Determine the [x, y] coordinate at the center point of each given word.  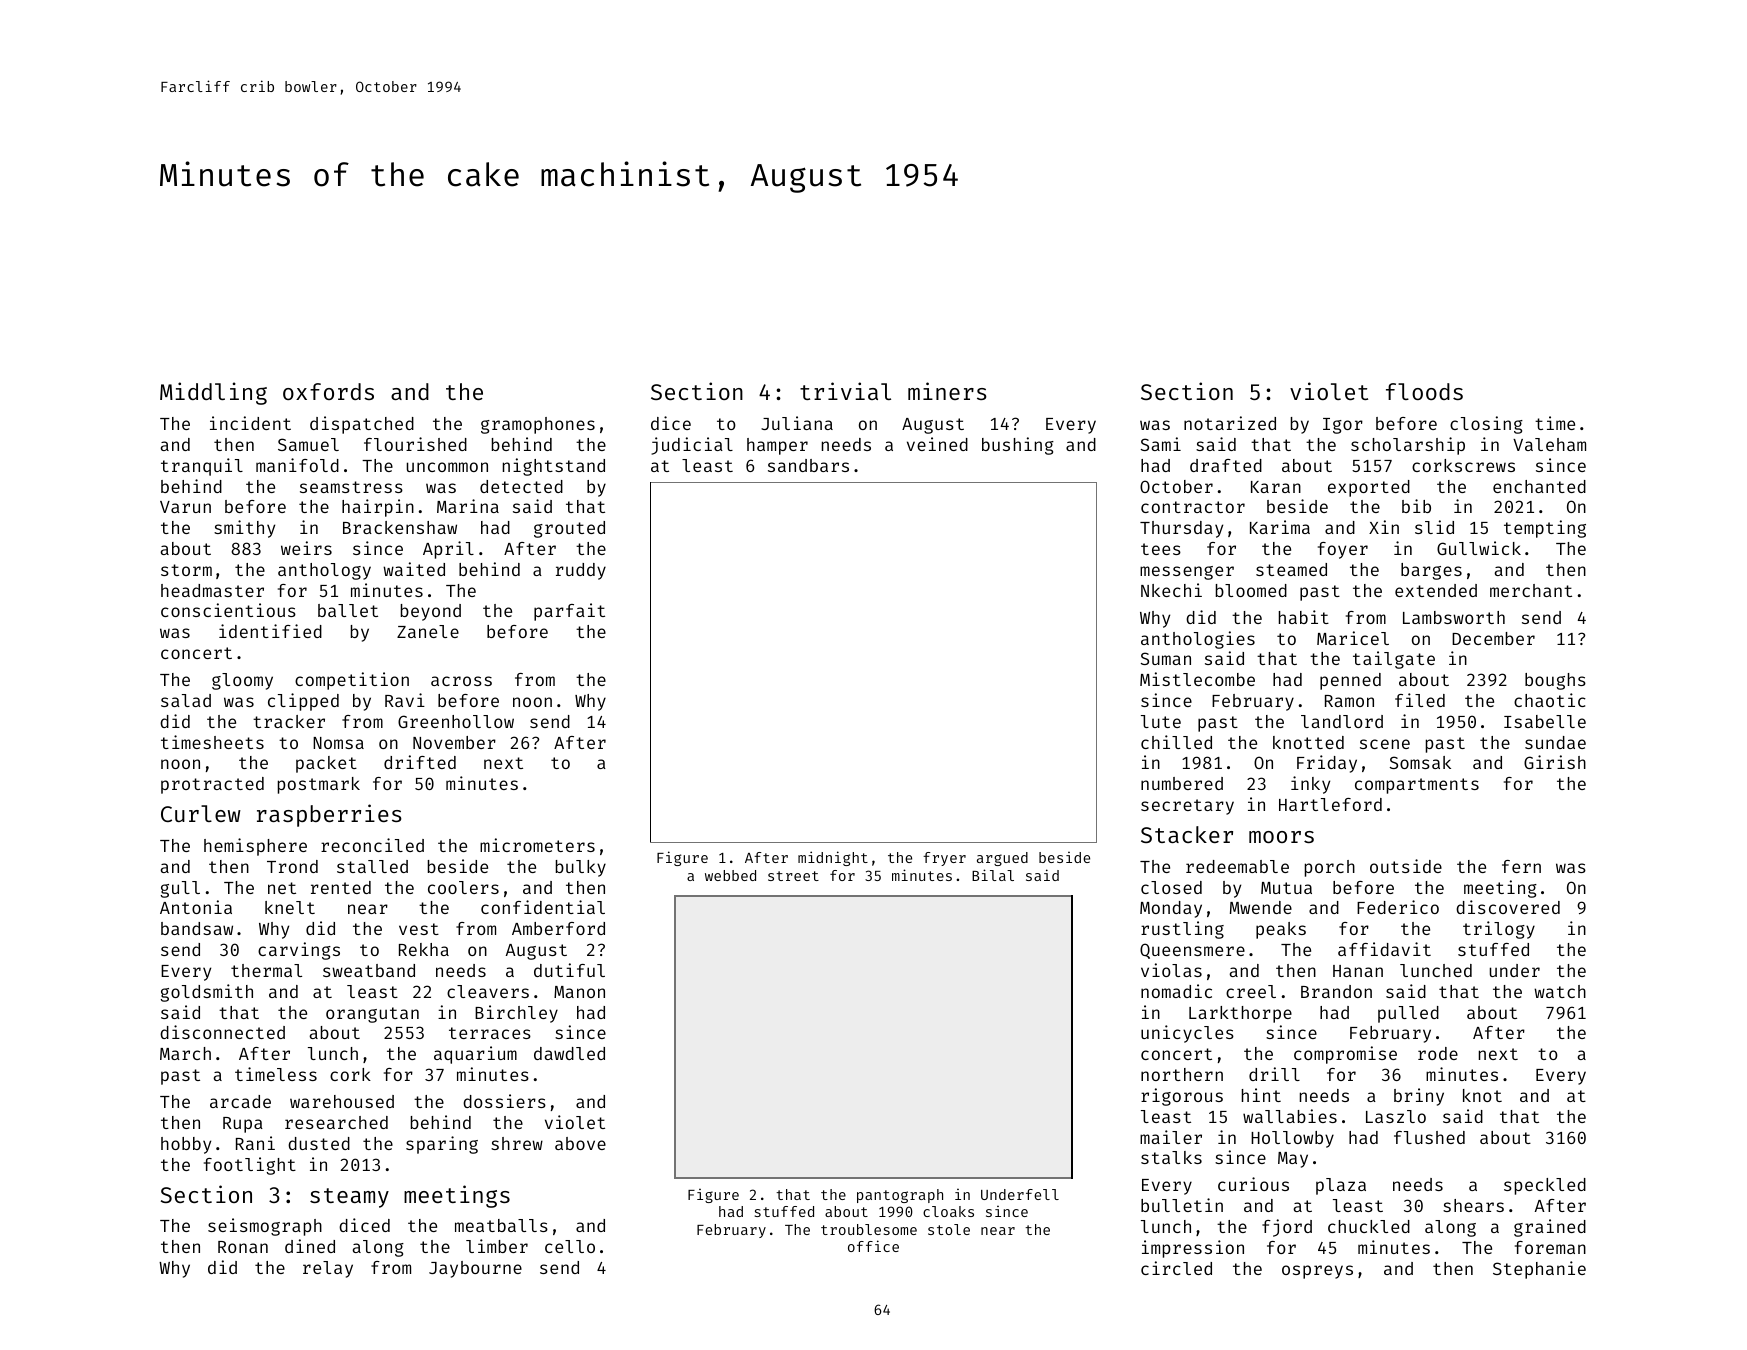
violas [1171, 970]
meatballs [501, 1225]
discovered [1508, 907]
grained [1550, 1228]
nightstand [554, 467]
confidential [543, 907]
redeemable [1237, 866]
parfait [569, 612]
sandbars [808, 465]
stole [949, 1229]
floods [1424, 391]
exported [1369, 488]
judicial [692, 446]
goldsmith [207, 993]
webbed [730, 875]
